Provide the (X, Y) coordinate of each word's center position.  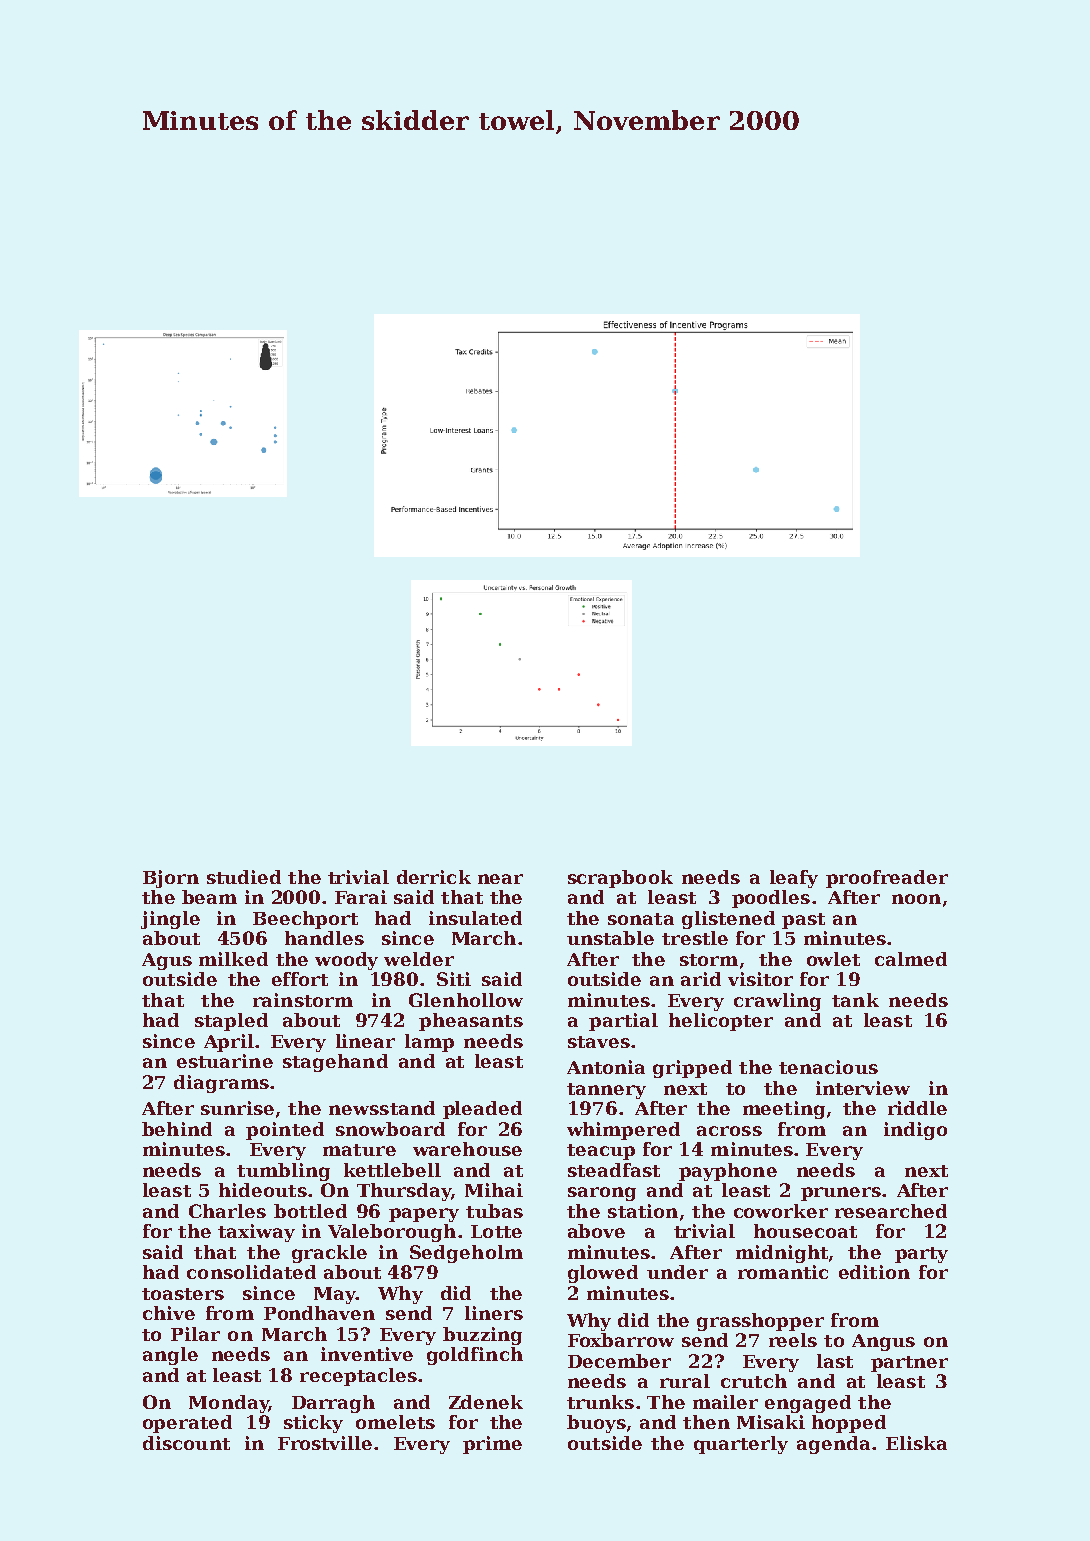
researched (891, 1211)
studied (244, 877)
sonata (641, 919)
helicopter (721, 1022)
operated (187, 1424)
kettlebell (392, 1170)
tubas (494, 1211)
